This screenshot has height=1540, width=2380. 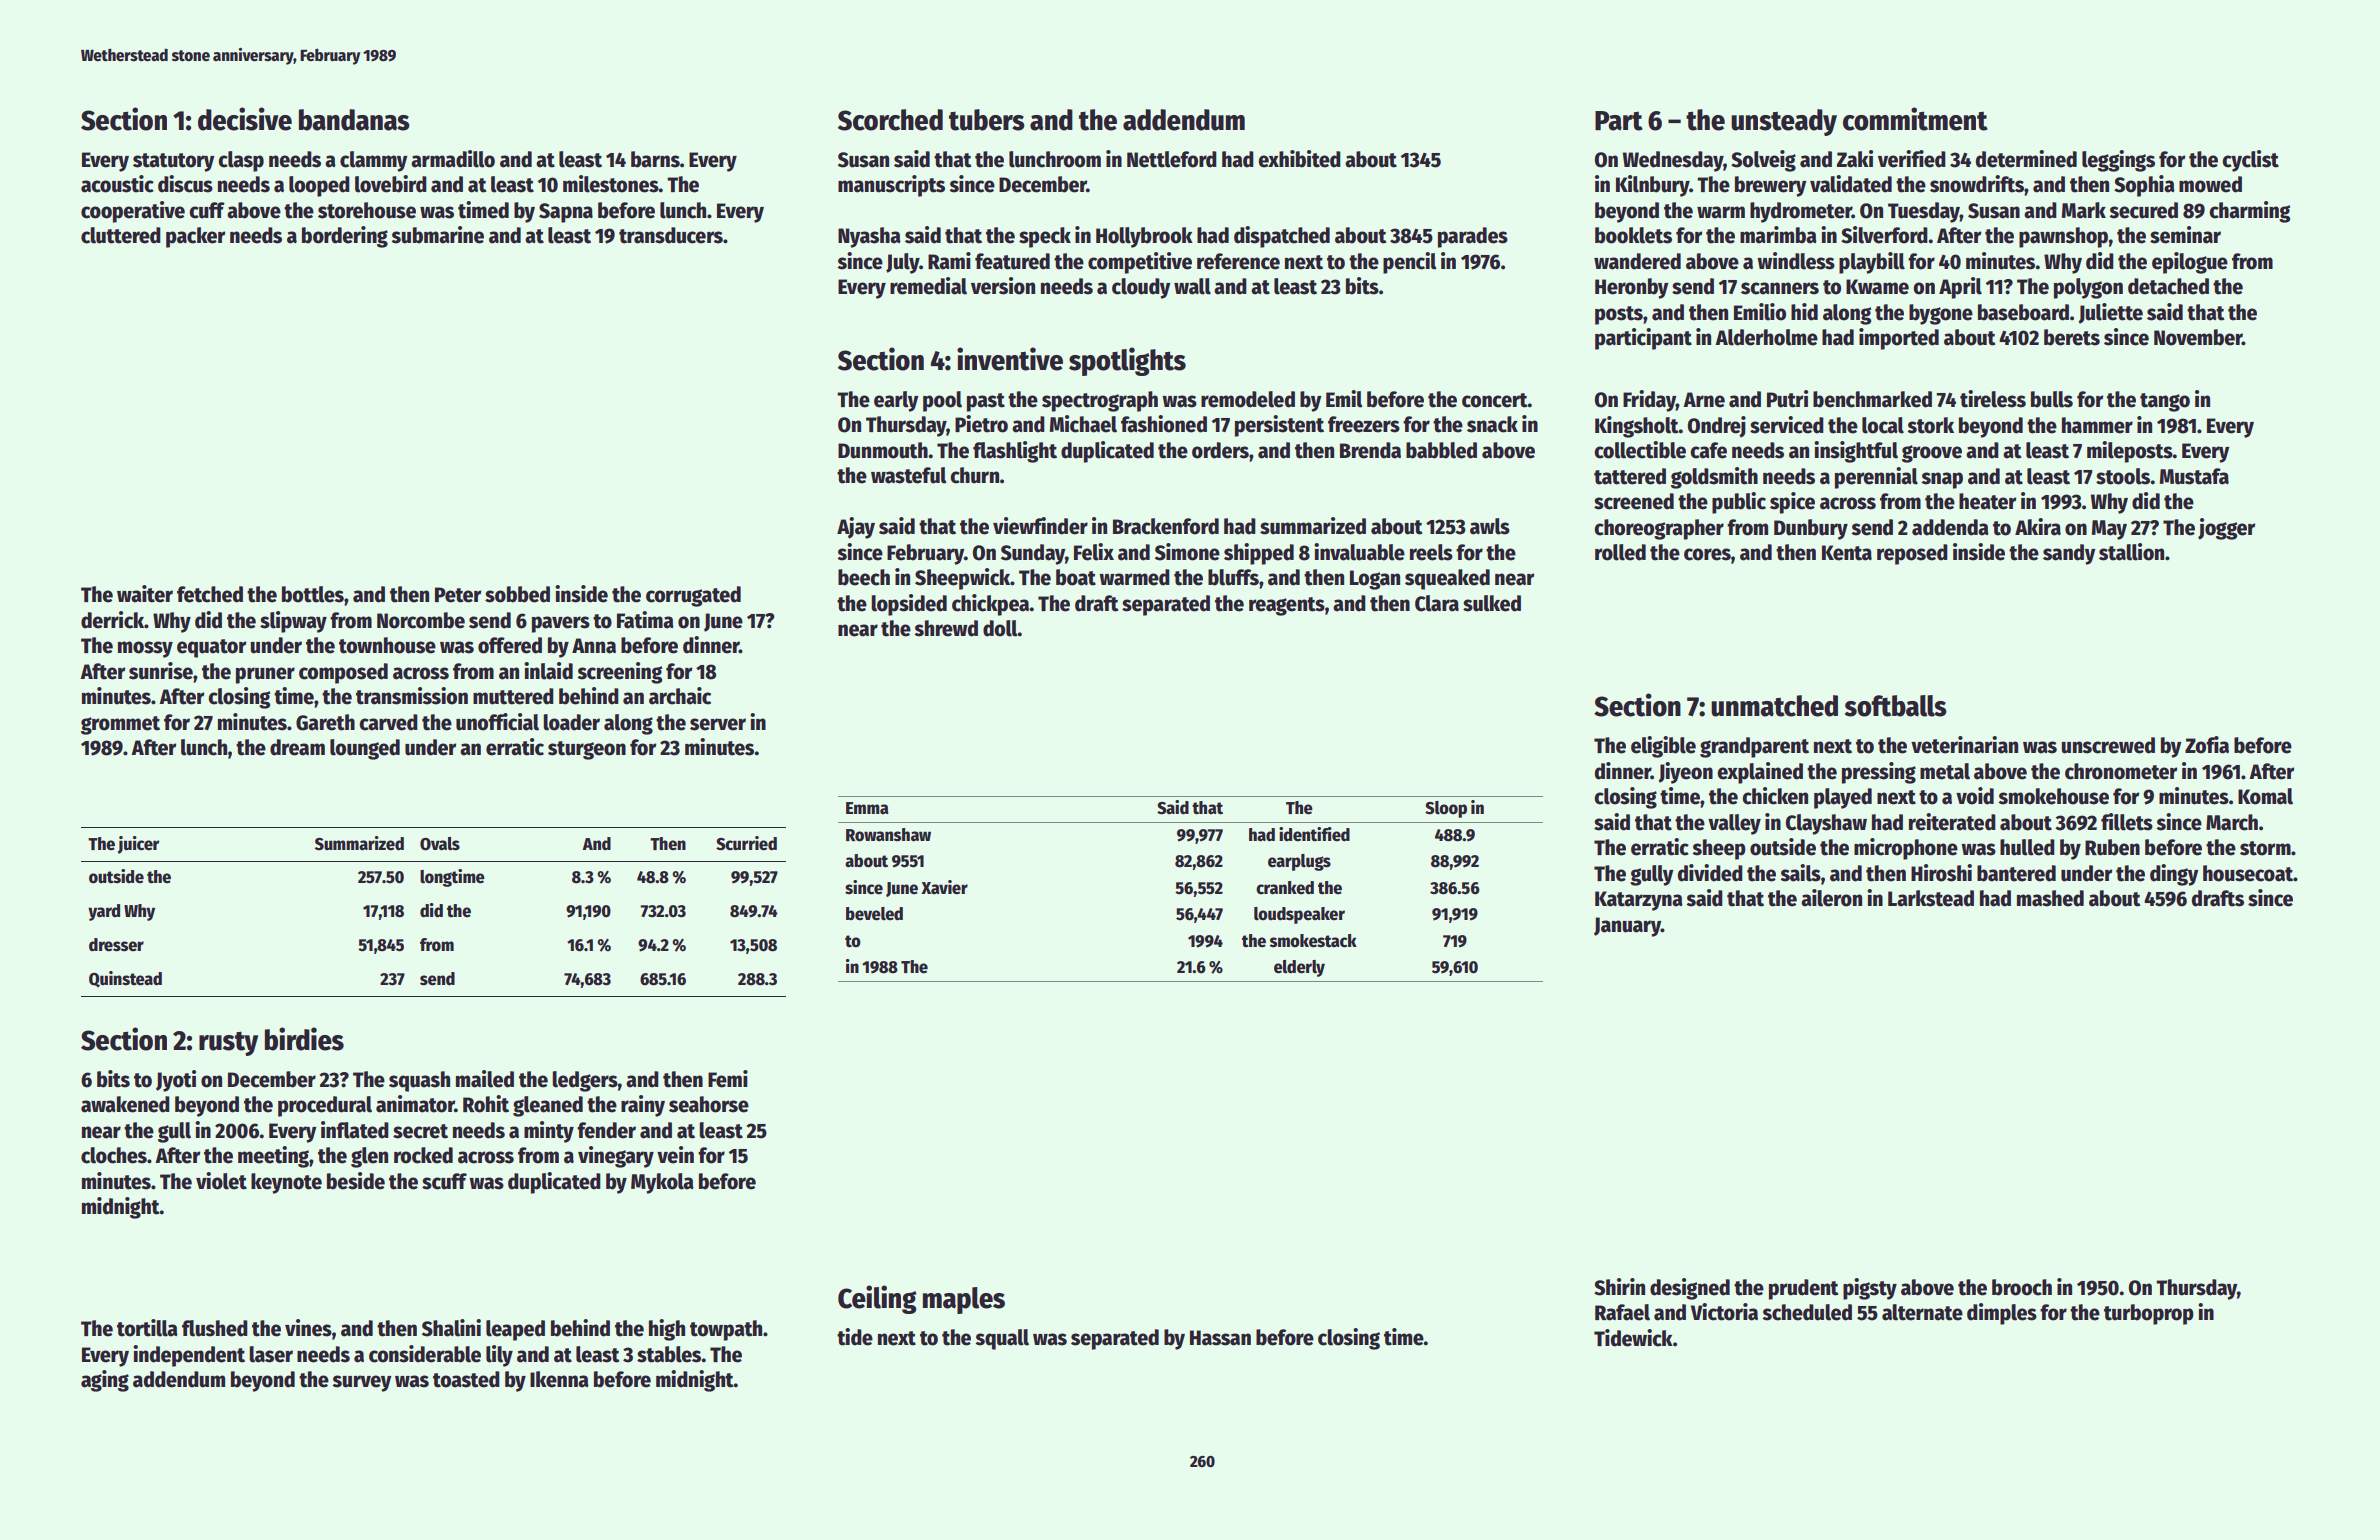 What do you see at coordinates (105, 1381) in the screenshot?
I see `aging` at bounding box center [105, 1381].
